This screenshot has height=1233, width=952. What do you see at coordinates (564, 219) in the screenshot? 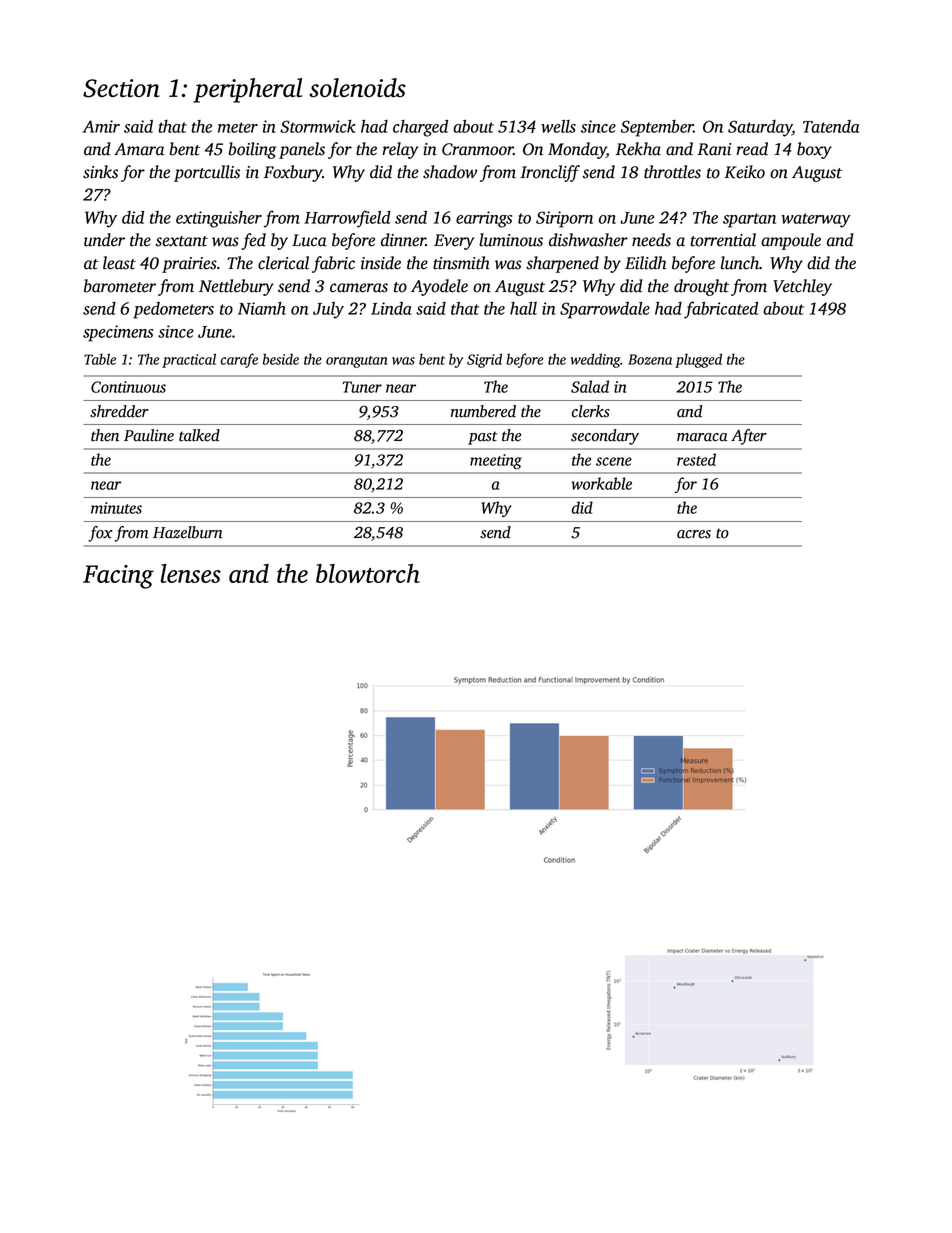
I see `Siriporn` at bounding box center [564, 219].
